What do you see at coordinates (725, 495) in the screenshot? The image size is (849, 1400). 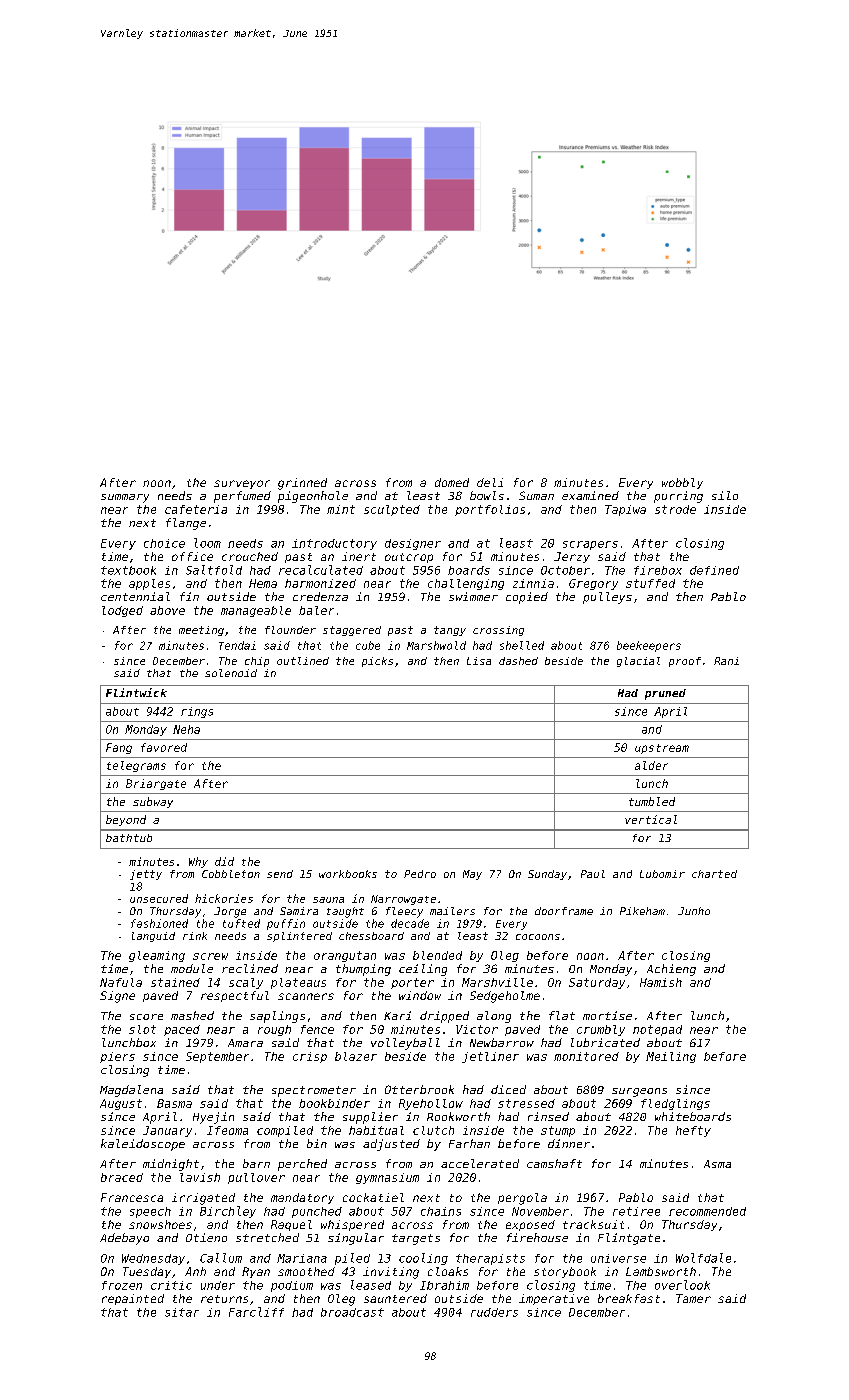 I see `silo` at bounding box center [725, 495].
